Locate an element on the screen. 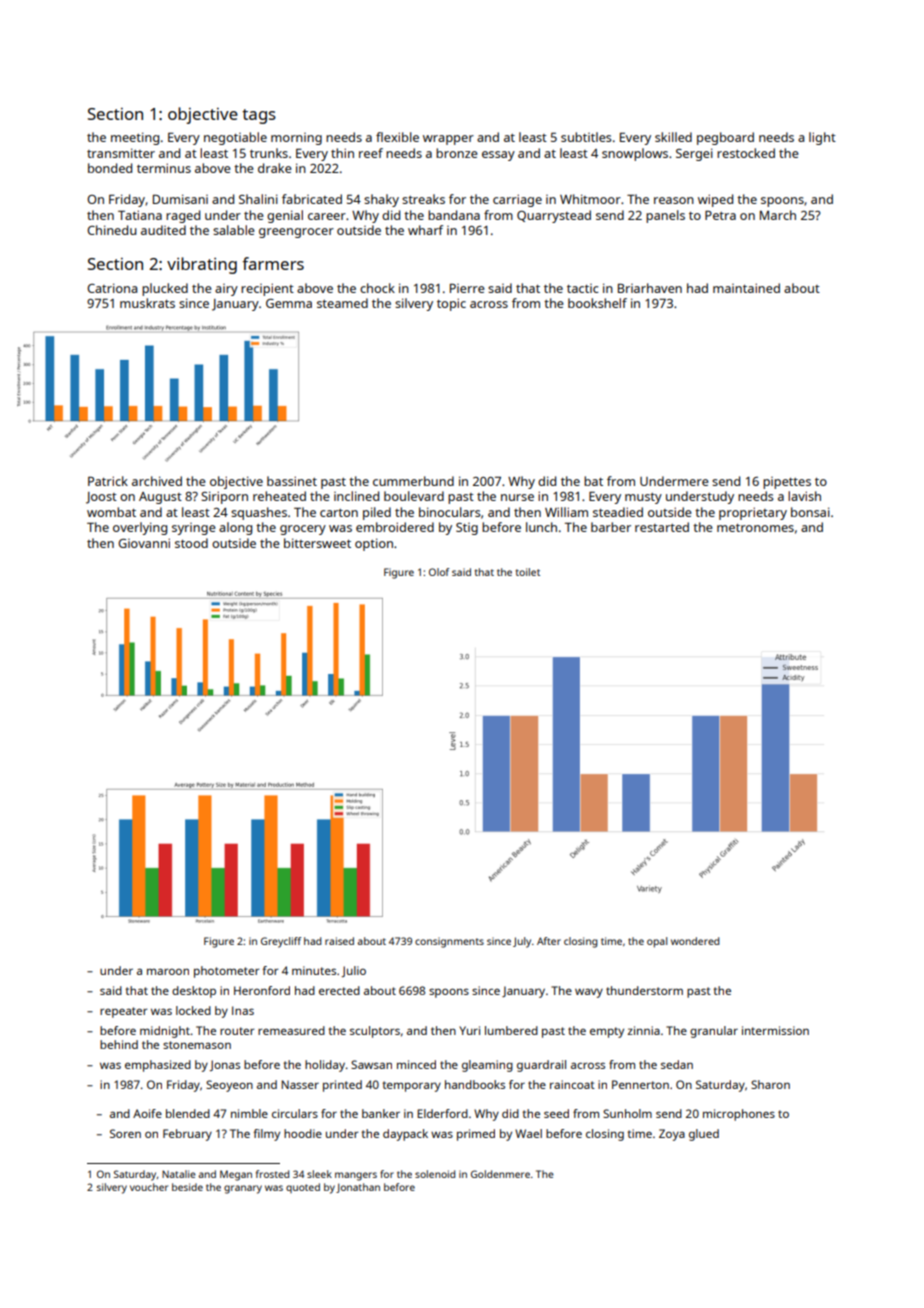 Image resolution: width=924 pixels, height=1308 pixels. microphones is located at coordinates (739, 1115).
